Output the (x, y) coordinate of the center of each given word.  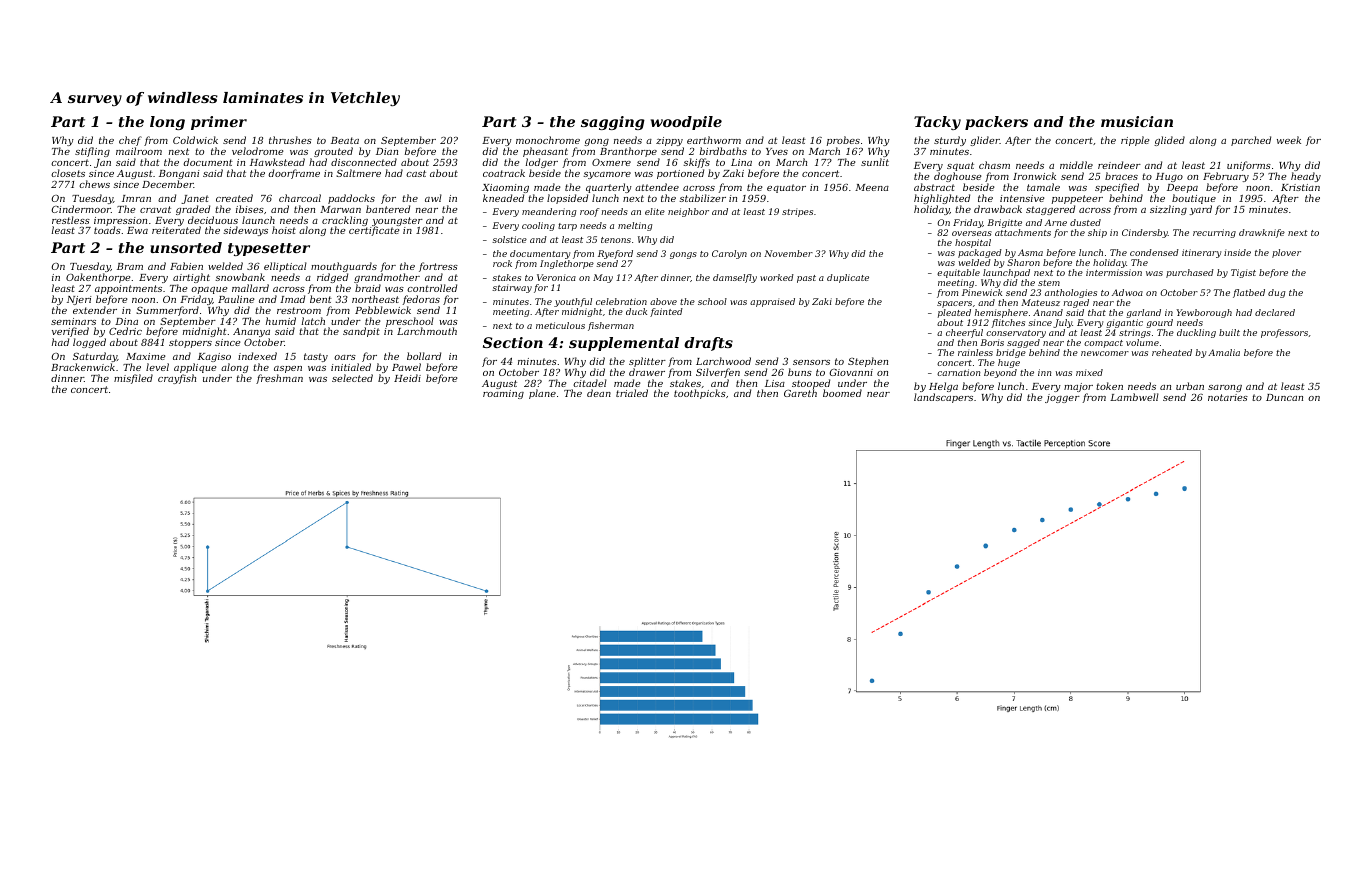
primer (219, 123)
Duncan (1284, 397)
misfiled (133, 379)
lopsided (567, 199)
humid (281, 321)
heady (1306, 177)
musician (1137, 121)
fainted (666, 312)
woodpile (686, 123)
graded (193, 210)
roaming (503, 394)
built (1229, 332)
